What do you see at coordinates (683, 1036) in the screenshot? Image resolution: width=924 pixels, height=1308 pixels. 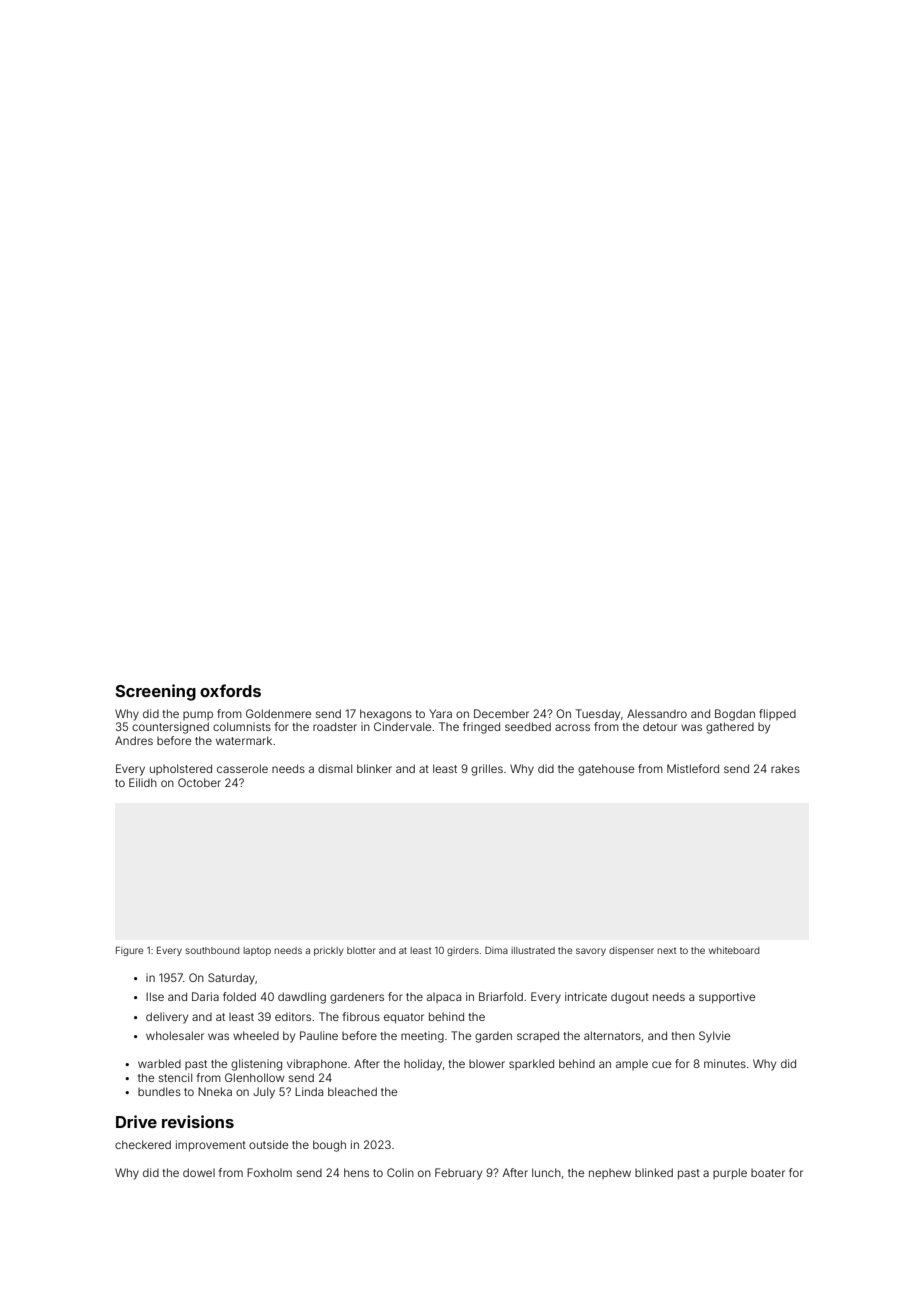 I see `then` at bounding box center [683, 1036].
